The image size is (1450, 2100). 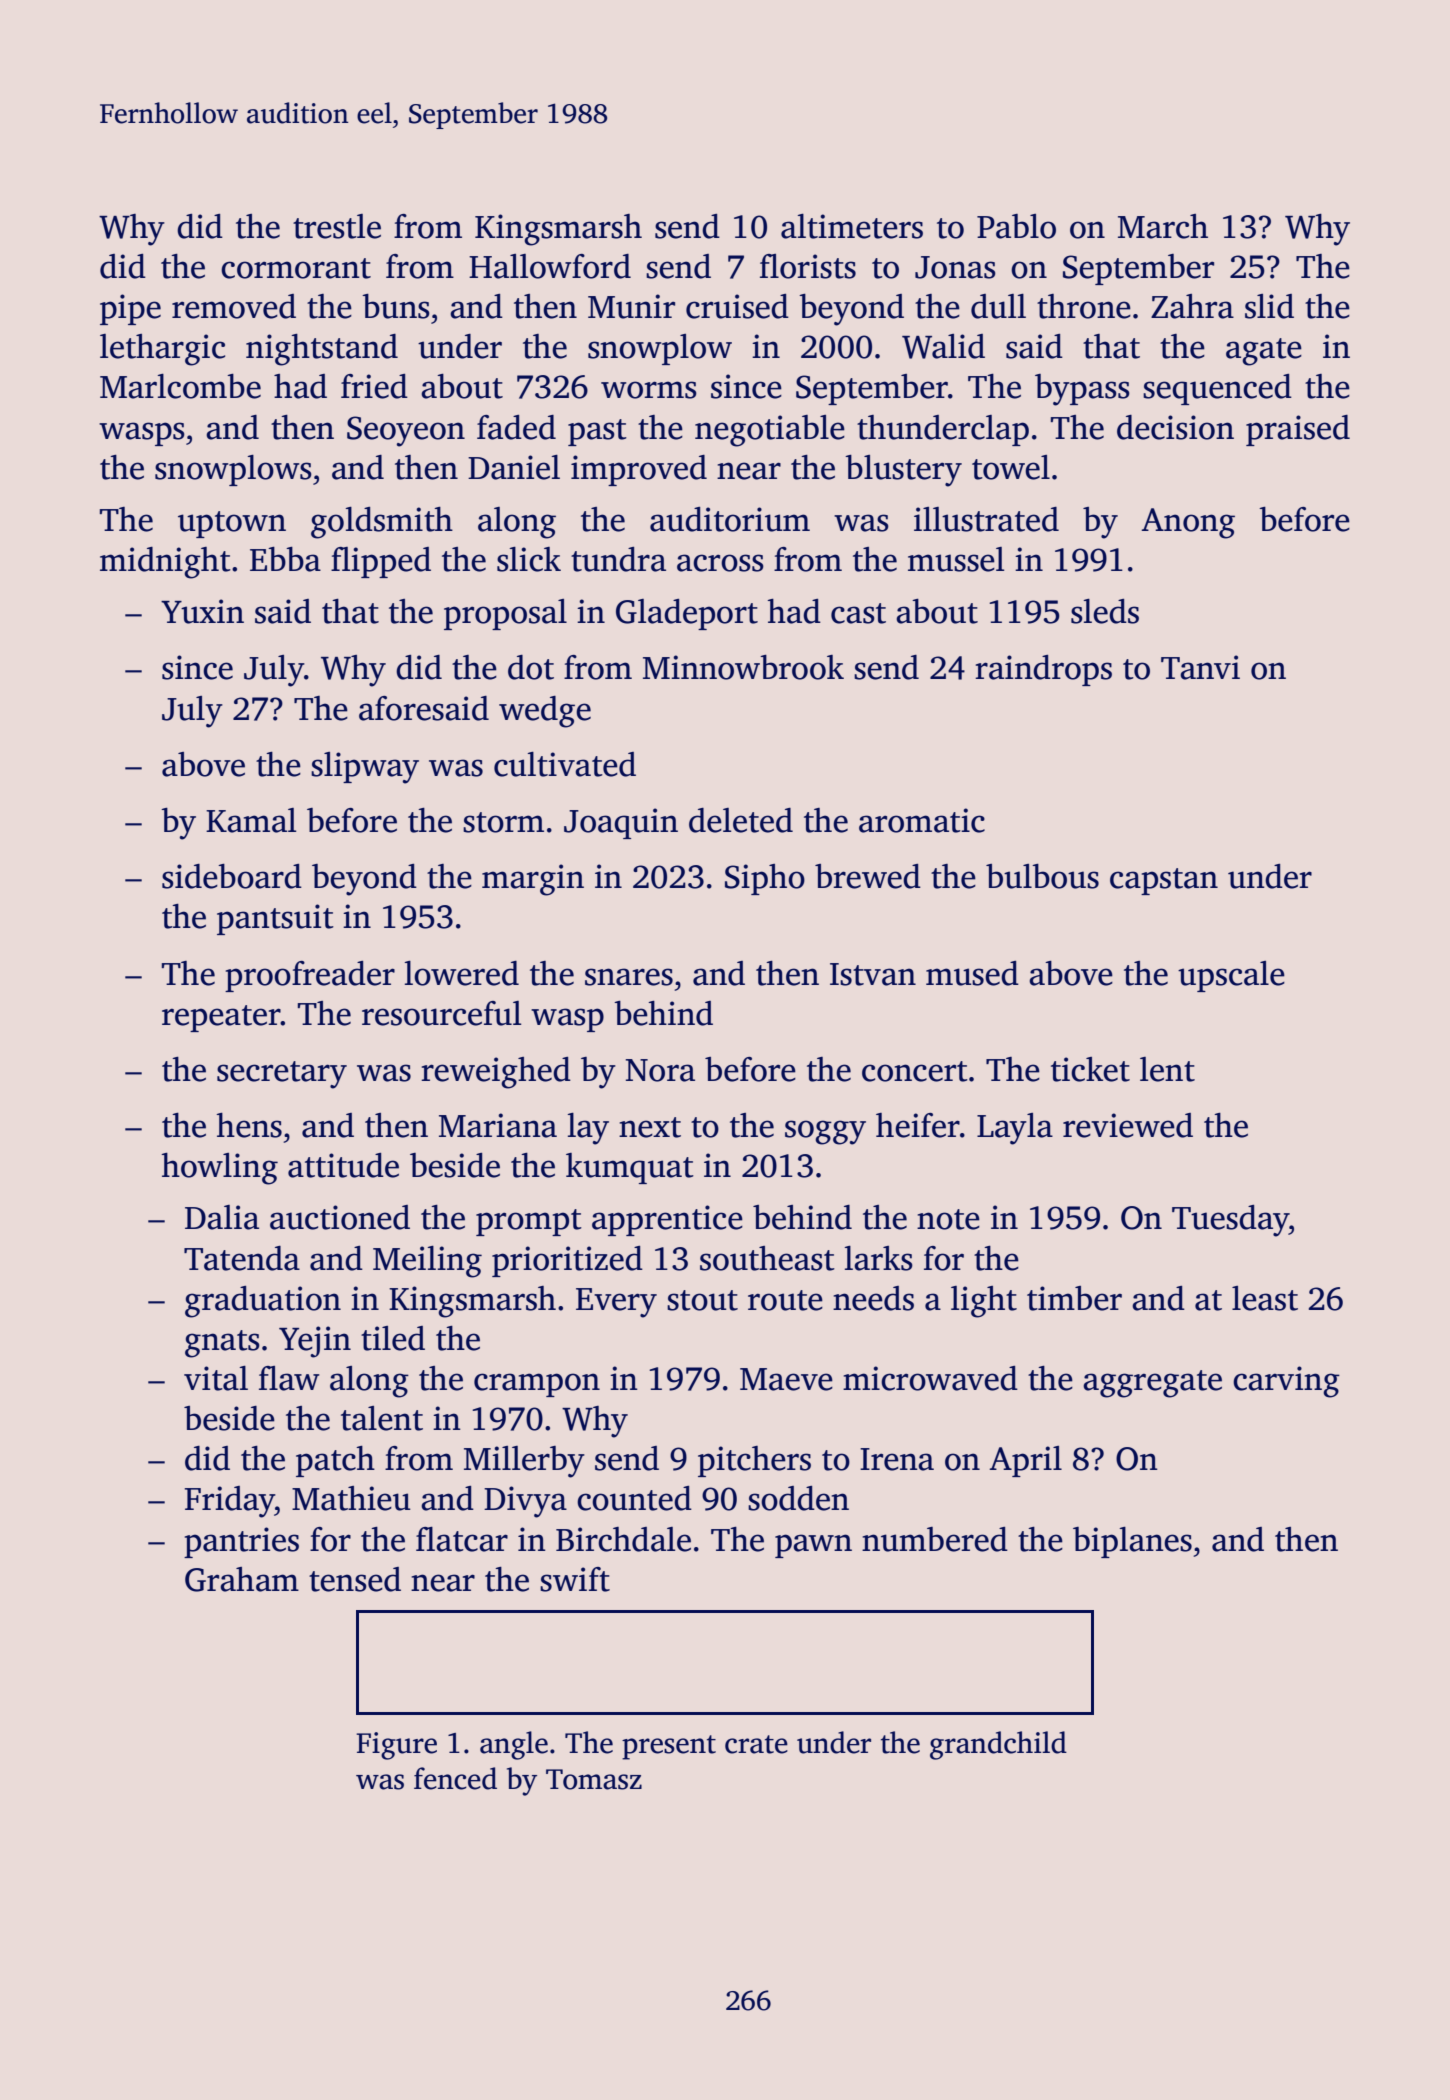 What do you see at coordinates (396, 1746) in the screenshot?
I see `Figure` at bounding box center [396, 1746].
